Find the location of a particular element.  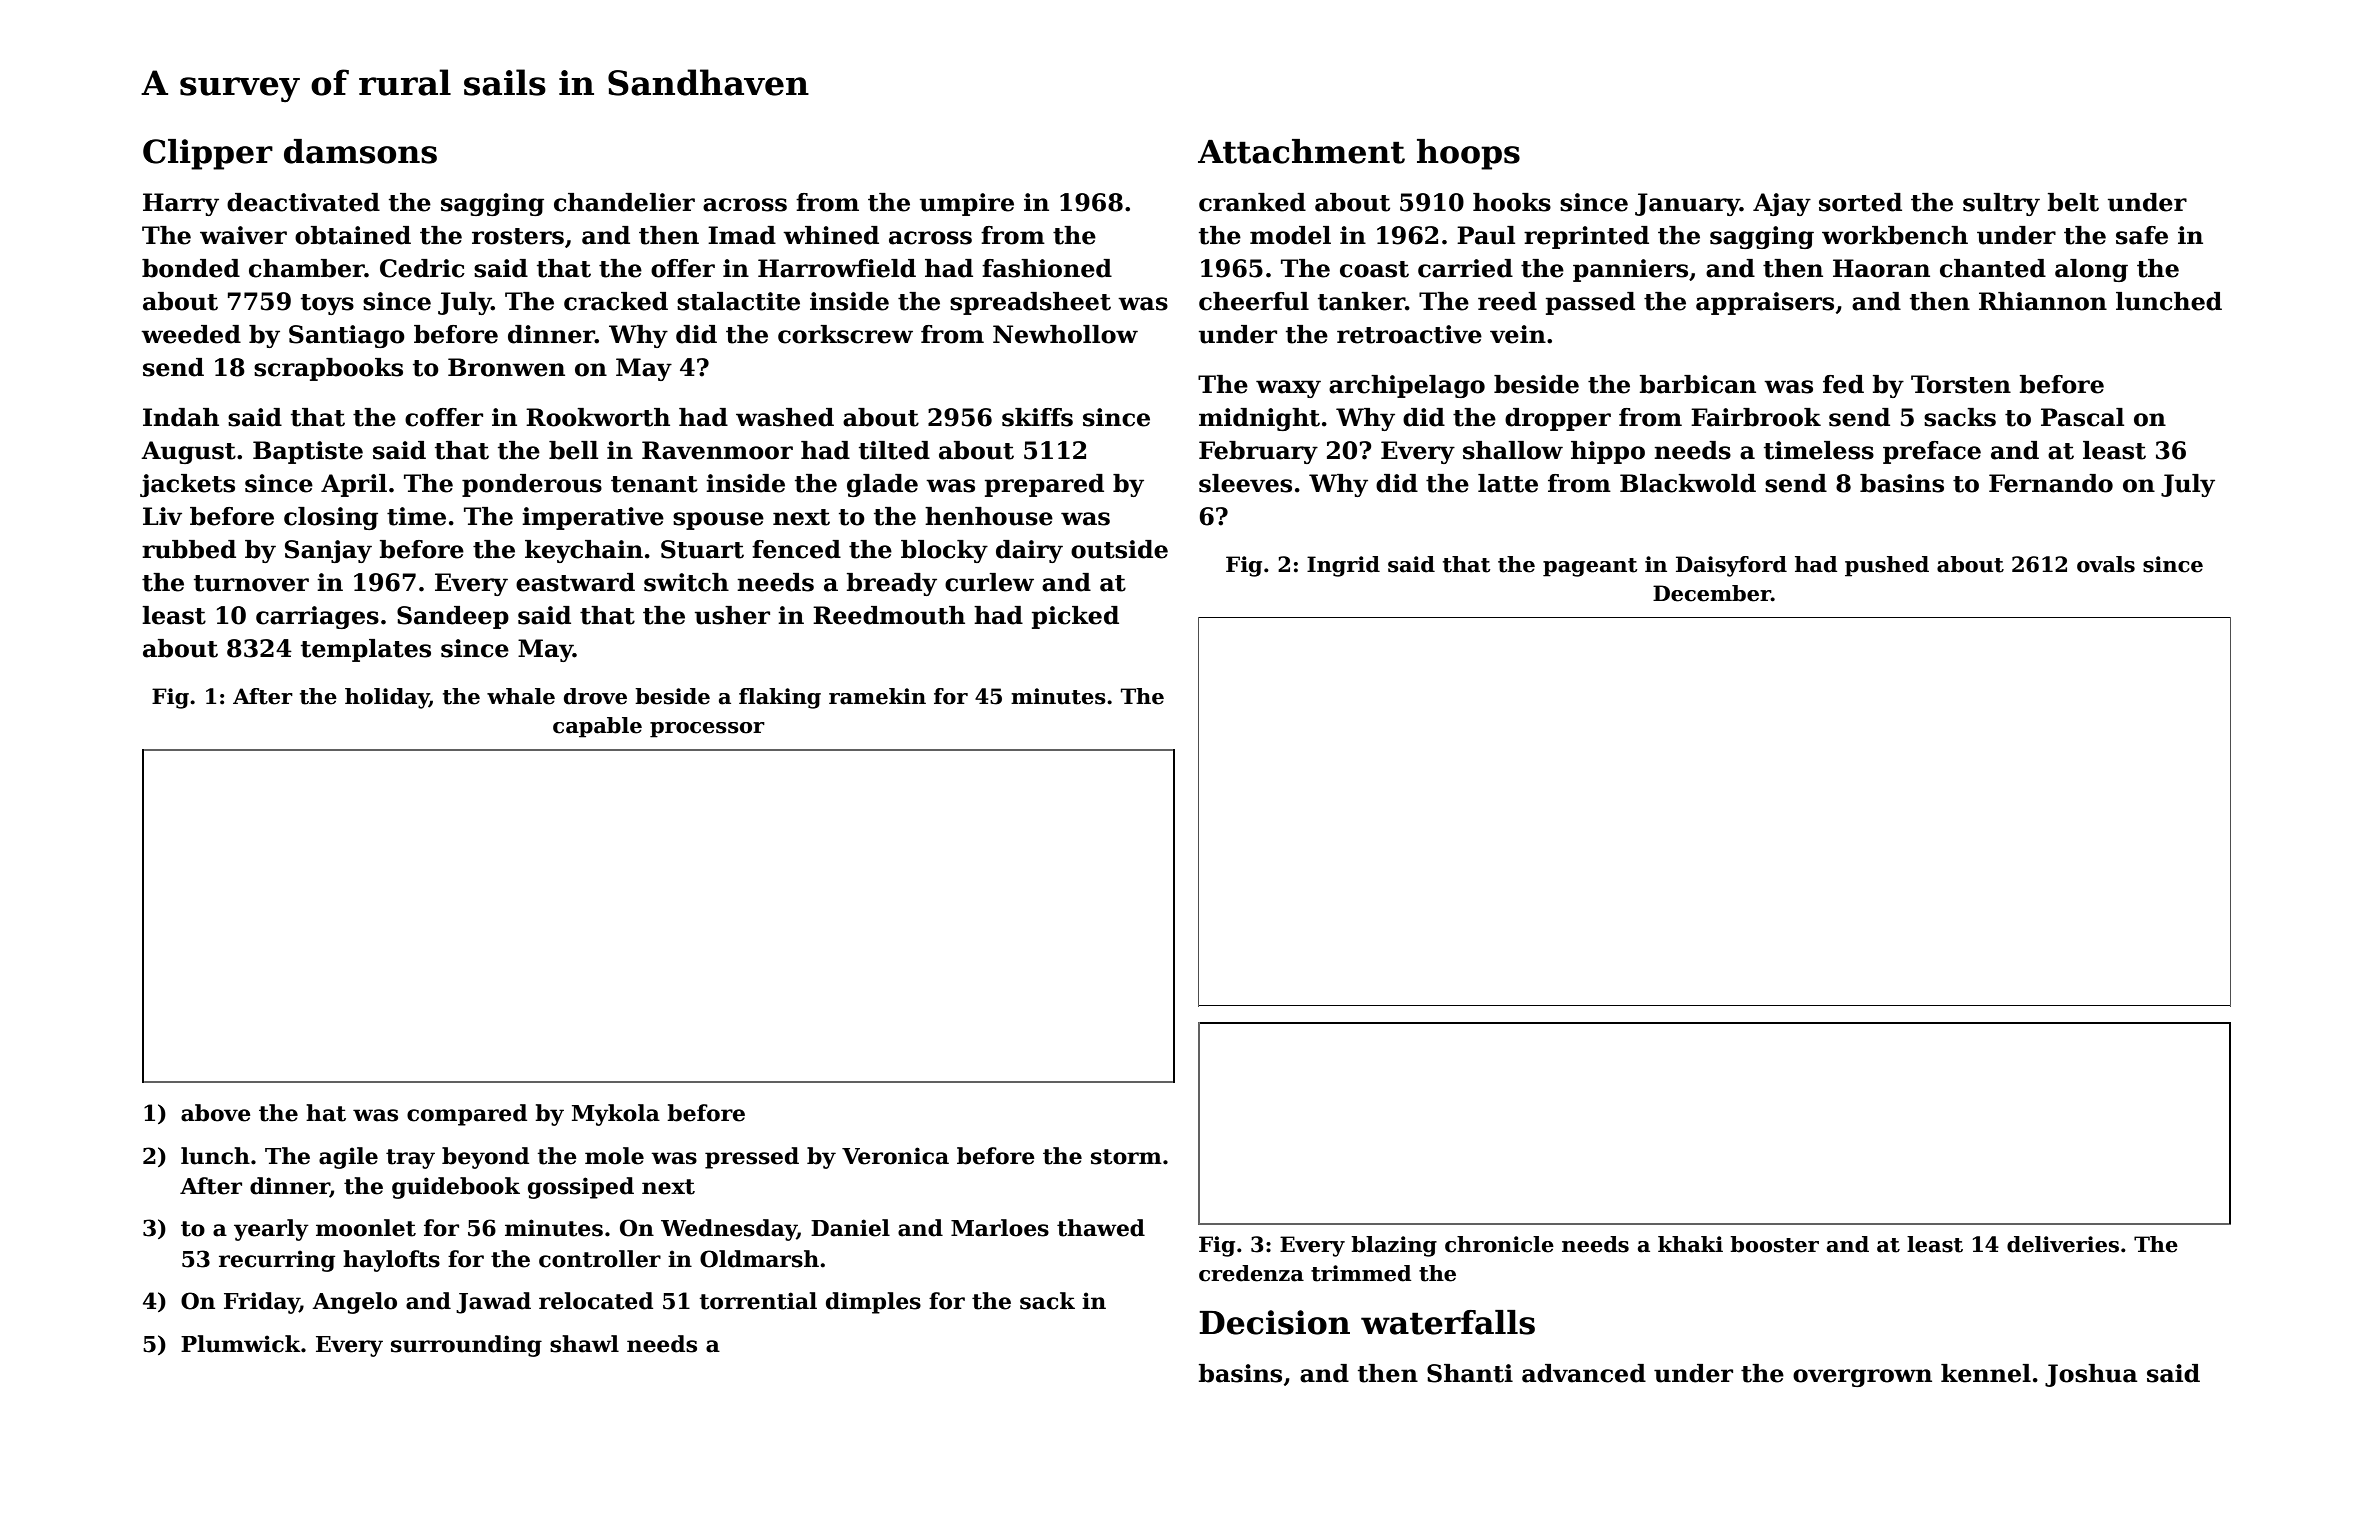

Clipper is located at coordinates (208, 154).
